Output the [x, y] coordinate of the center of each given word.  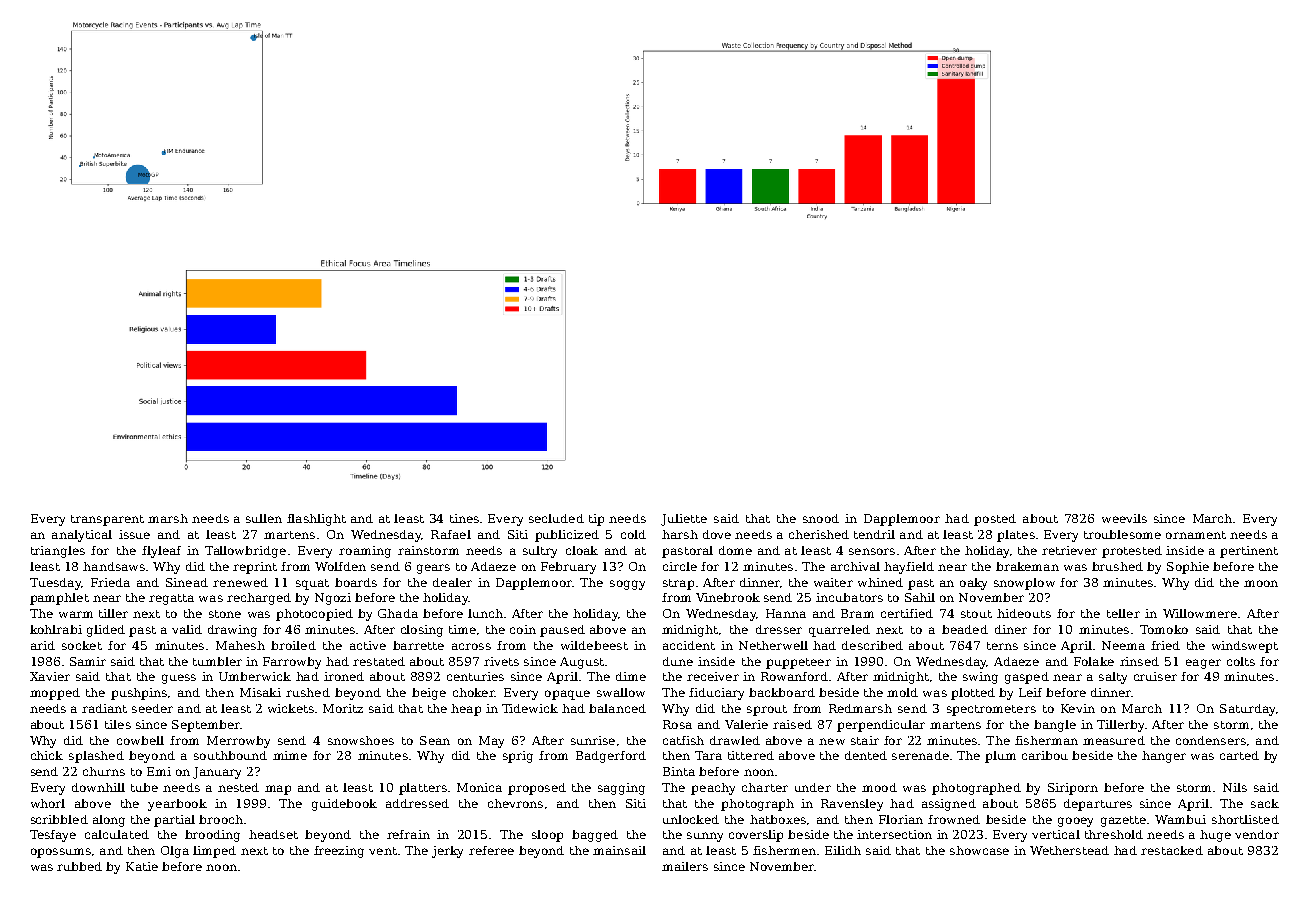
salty [1113, 678]
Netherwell [773, 645]
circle [680, 566]
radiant [104, 708]
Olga [175, 852]
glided [106, 631]
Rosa [677, 724]
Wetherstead [1069, 850]
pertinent [1249, 552]
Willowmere [1200, 613]
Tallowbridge [245, 552]
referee [491, 850]
